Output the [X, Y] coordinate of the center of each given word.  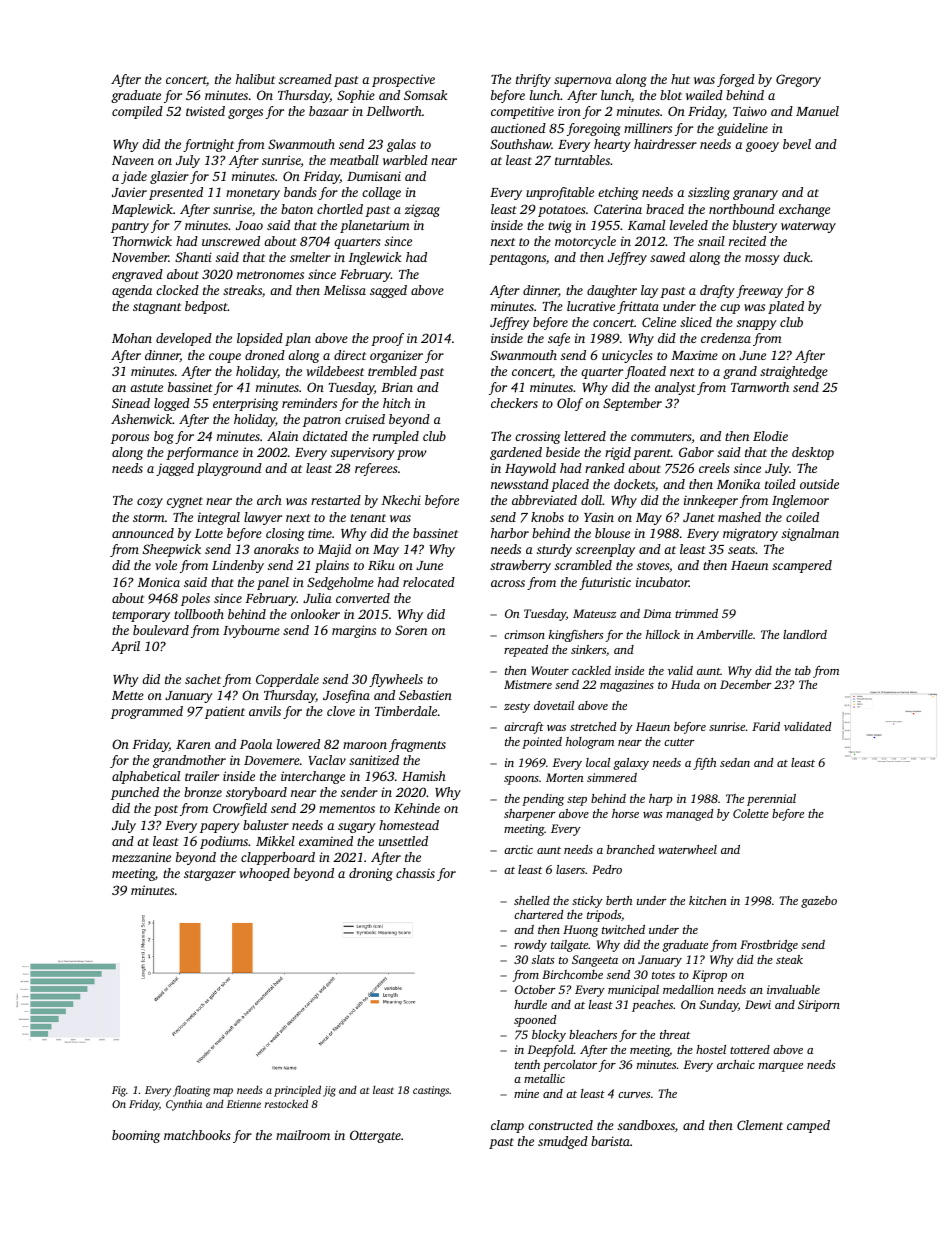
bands [300, 192]
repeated [526, 651]
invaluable [793, 989]
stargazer [210, 875]
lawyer [263, 518]
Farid [766, 726]
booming [136, 1136]
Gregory [798, 80]
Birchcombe [572, 974]
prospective [403, 80]
